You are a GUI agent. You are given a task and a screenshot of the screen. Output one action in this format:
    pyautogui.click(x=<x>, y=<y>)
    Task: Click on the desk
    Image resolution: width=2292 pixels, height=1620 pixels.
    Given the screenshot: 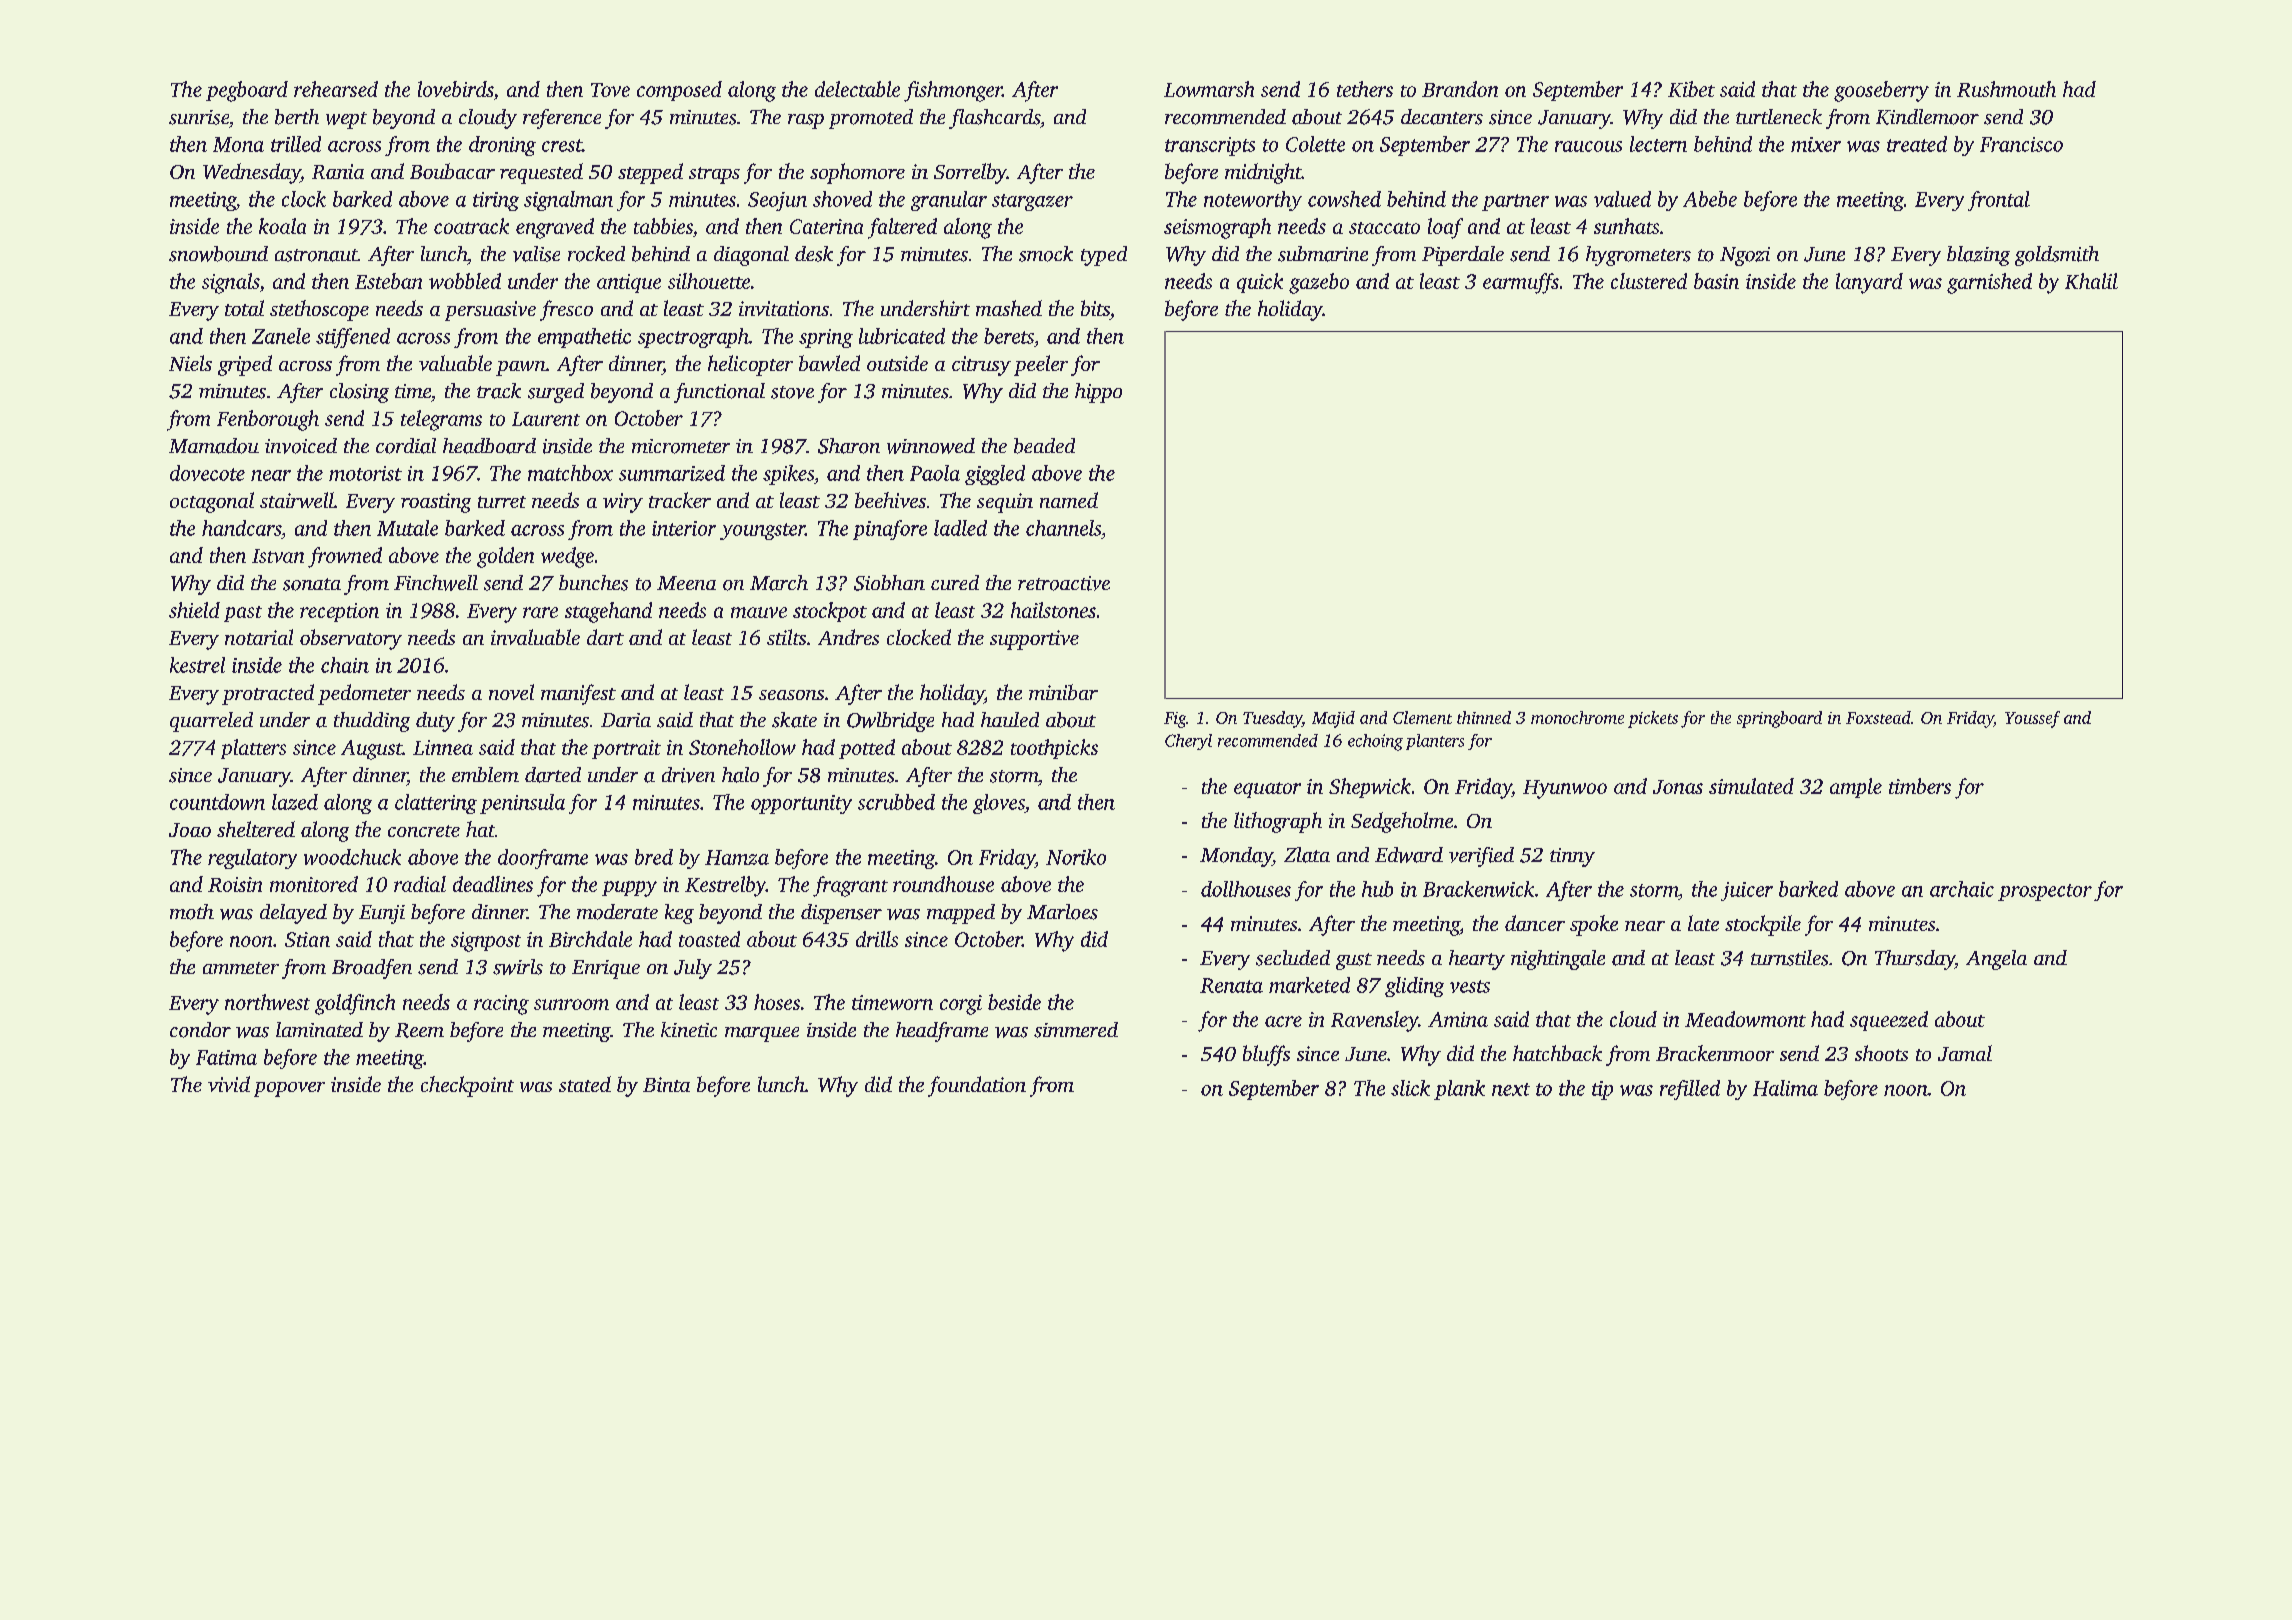 What is the action you would take?
    pyautogui.click(x=814, y=254)
